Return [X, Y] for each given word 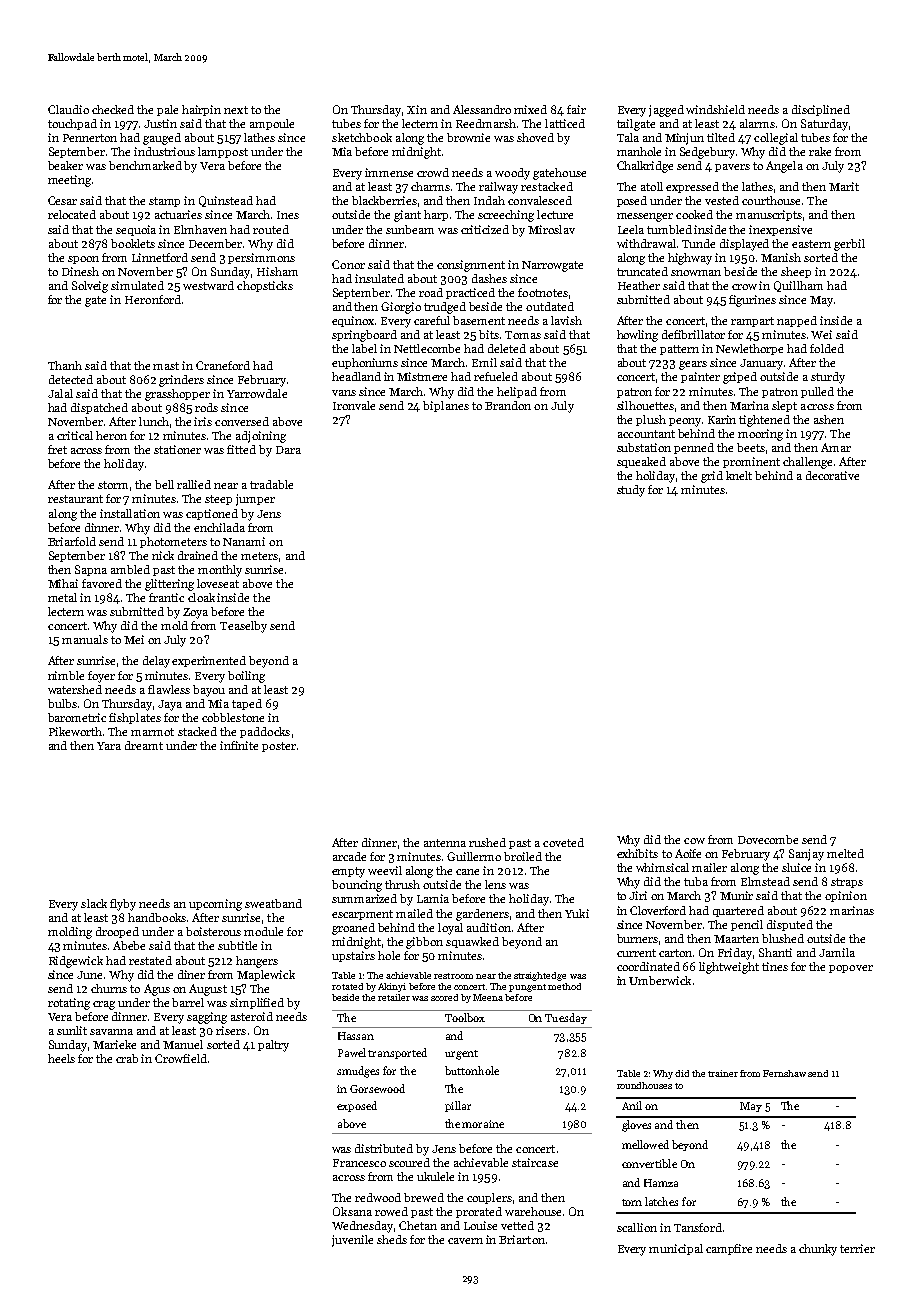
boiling [246, 677]
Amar [836, 447]
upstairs [353, 956]
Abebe [129, 945]
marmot [152, 732]
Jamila [837, 952]
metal [62, 597]
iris [203, 421]
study [631, 491]
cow [694, 841]
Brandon [508, 405]
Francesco [359, 1163]
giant [407, 216]
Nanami [244, 541]
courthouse [771, 200]
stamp [164, 202]
